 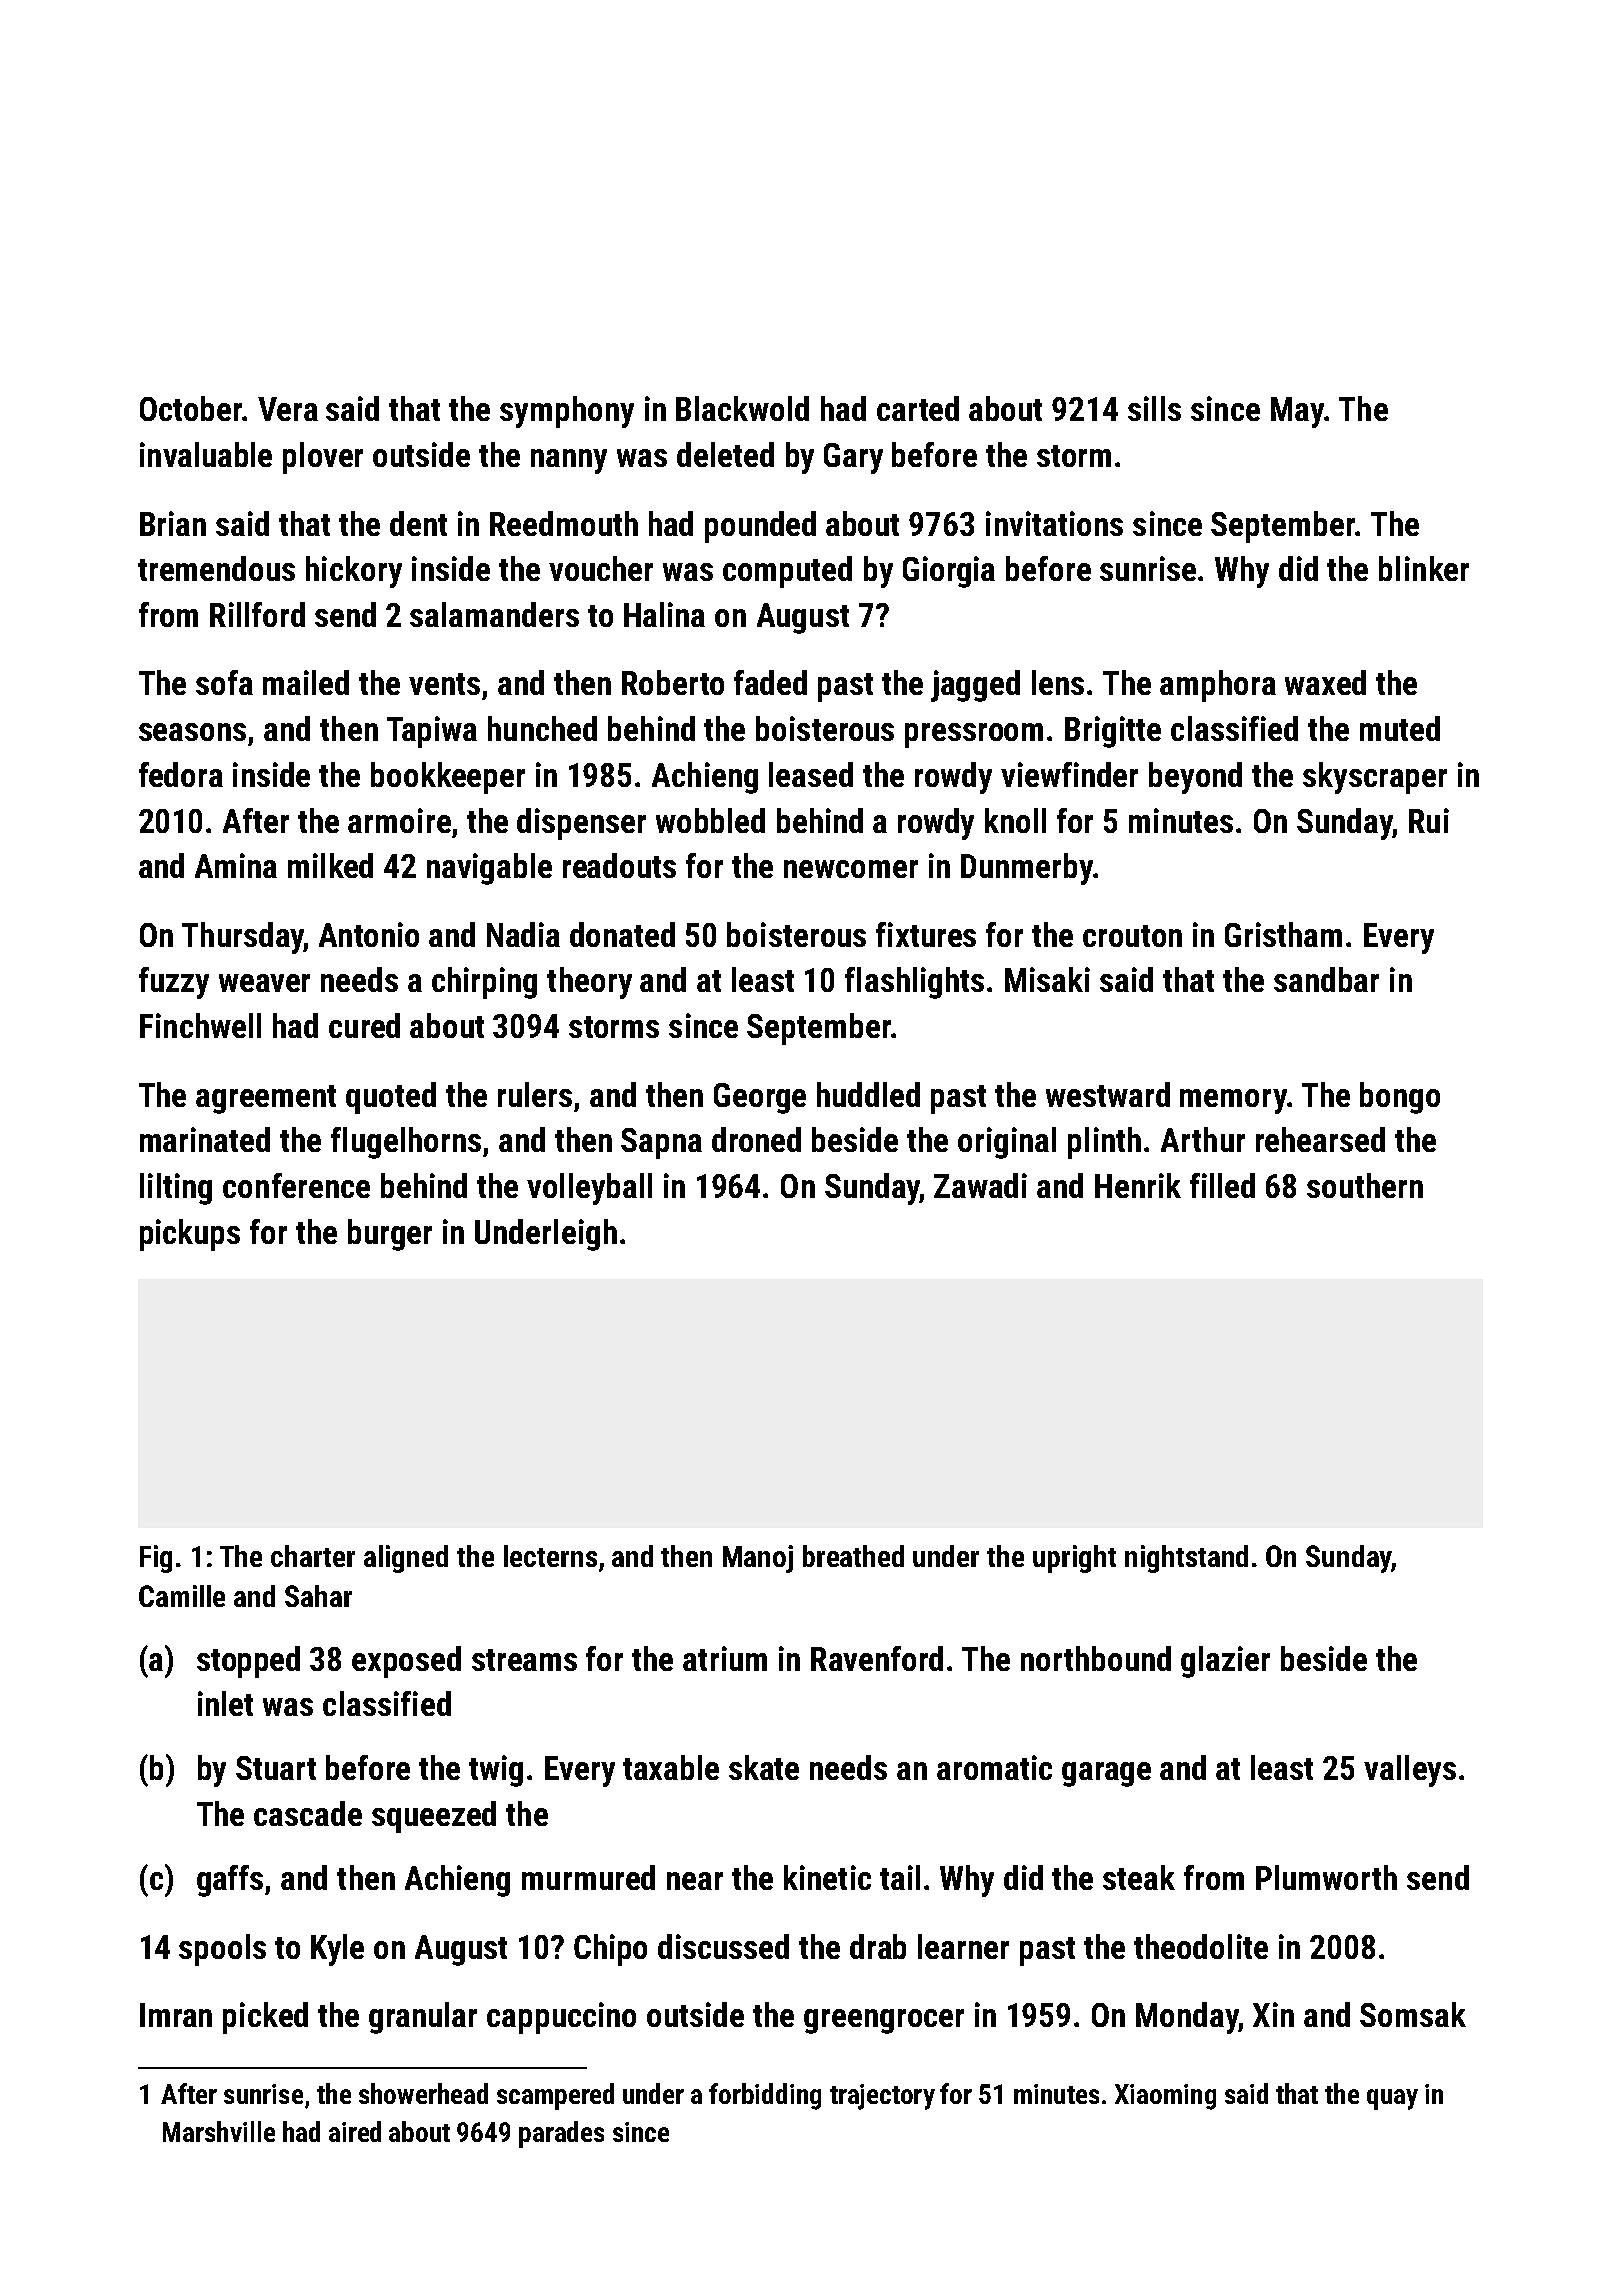 What do you see at coordinates (406, 1559) in the image?
I see `aligned` at bounding box center [406, 1559].
